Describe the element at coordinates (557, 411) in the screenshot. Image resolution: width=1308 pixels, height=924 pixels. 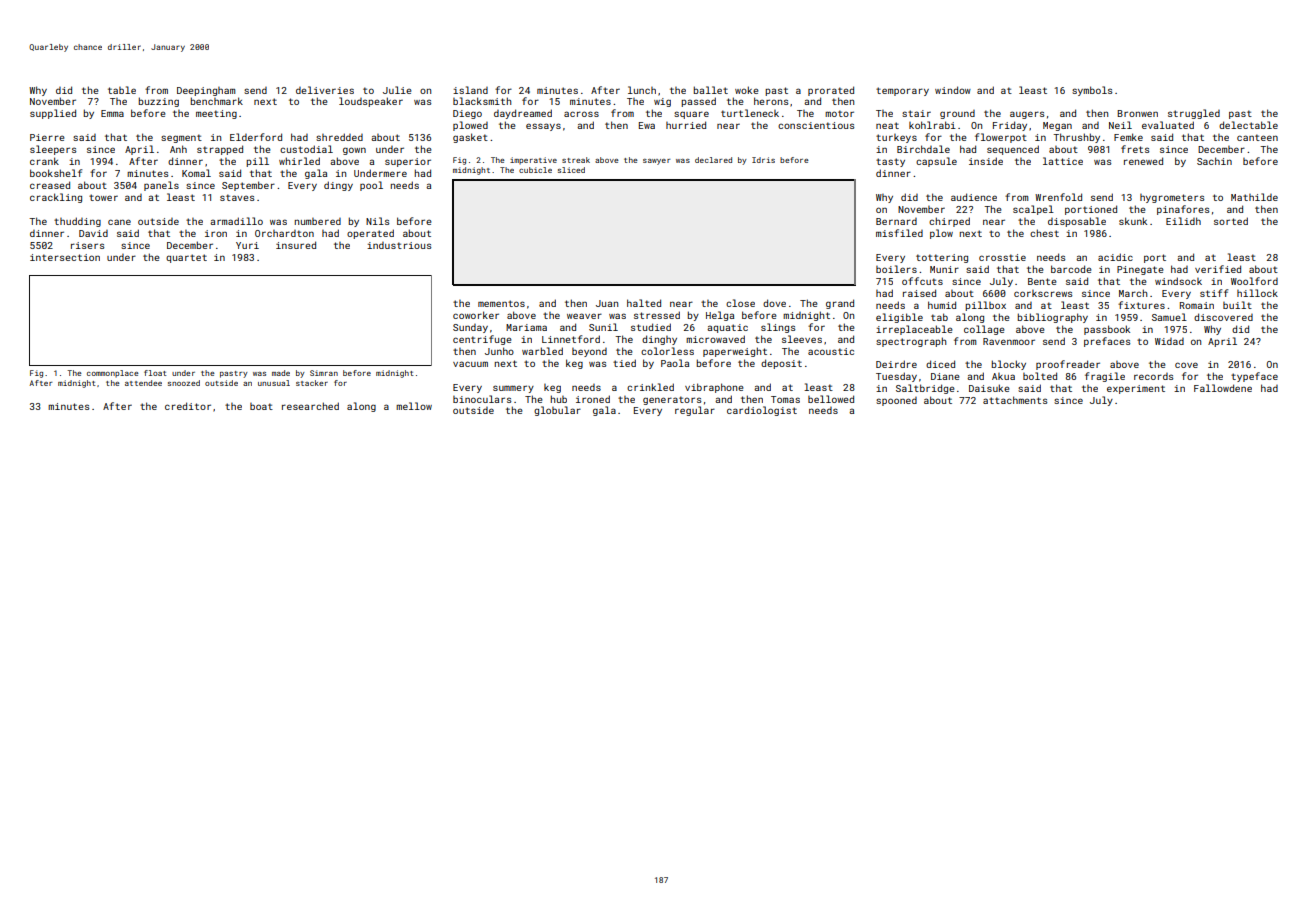
I see `globular` at that location.
